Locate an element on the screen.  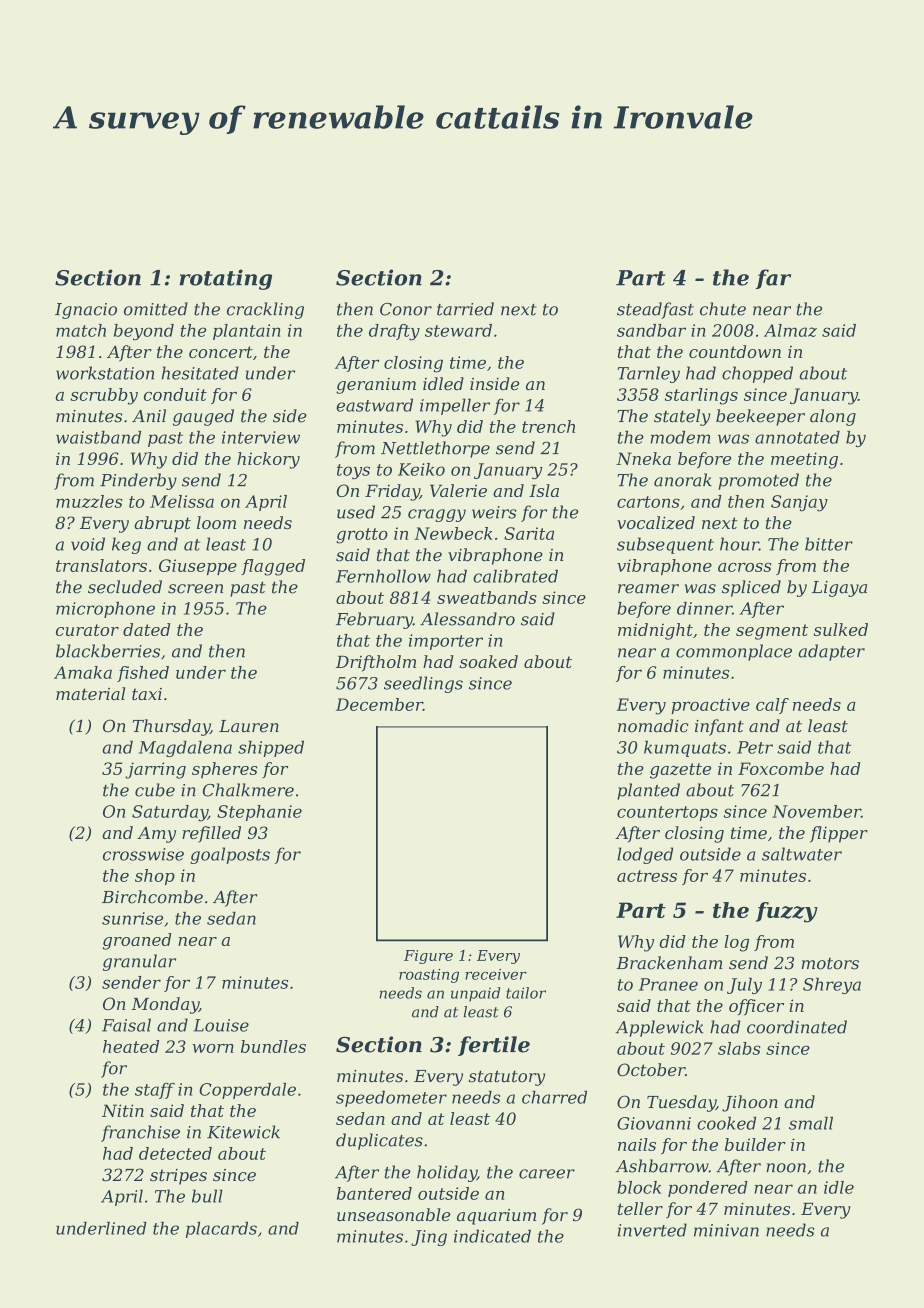
keg is located at coordinates (126, 545).
